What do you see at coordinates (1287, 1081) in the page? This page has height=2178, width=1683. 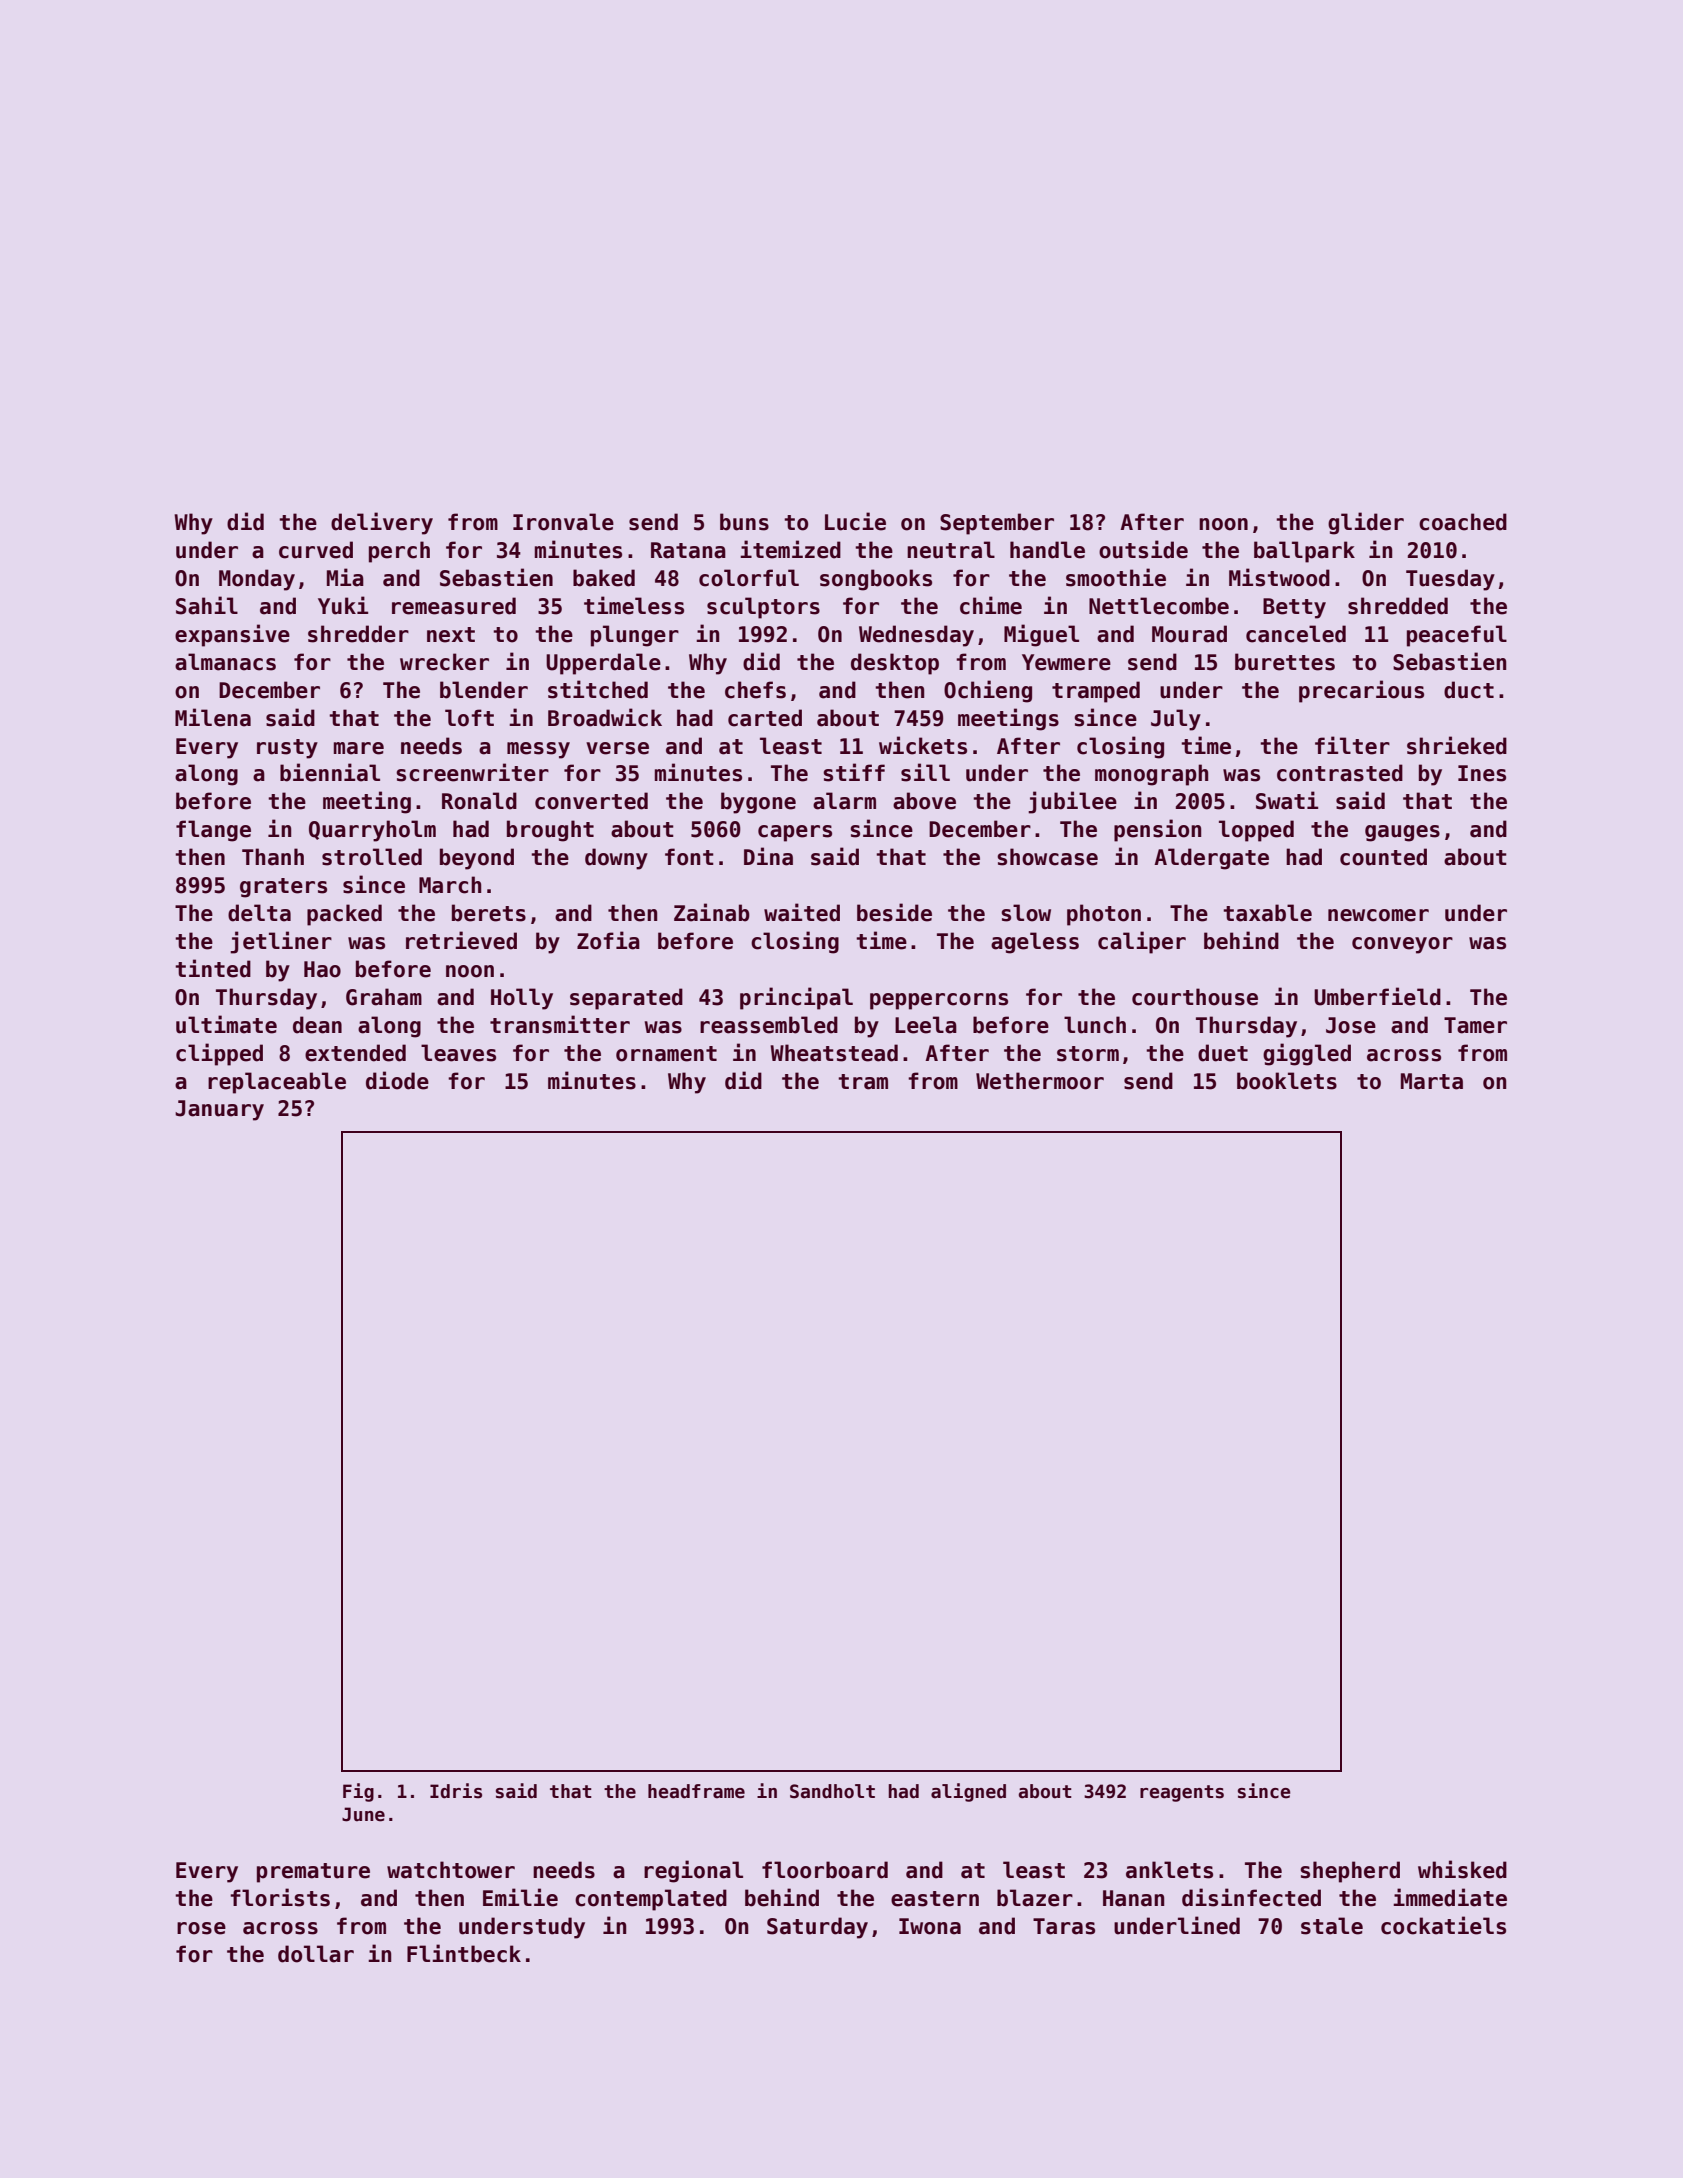 I see `booklets` at bounding box center [1287, 1081].
